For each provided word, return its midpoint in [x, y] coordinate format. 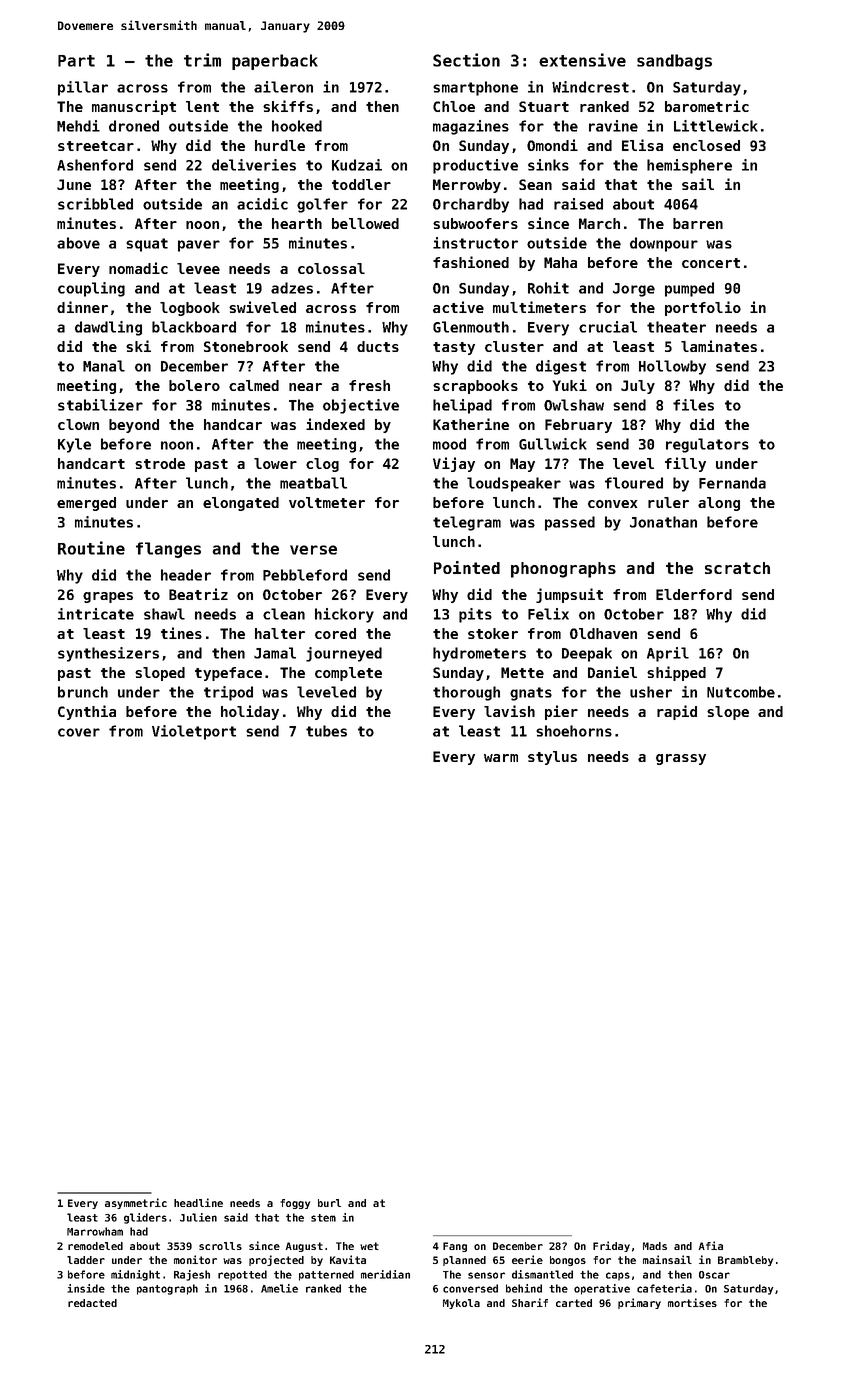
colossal [331, 268]
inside [86, 1288]
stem [323, 1218]
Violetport [194, 732]
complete [348, 674]
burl [329, 1203]
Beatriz [198, 594]
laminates [719, 346]
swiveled [262, 307]
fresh [369, 385]
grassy [681, 759]
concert [711, 263]
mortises [692, 1302]
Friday [611, 1246]
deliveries [254, 165]
